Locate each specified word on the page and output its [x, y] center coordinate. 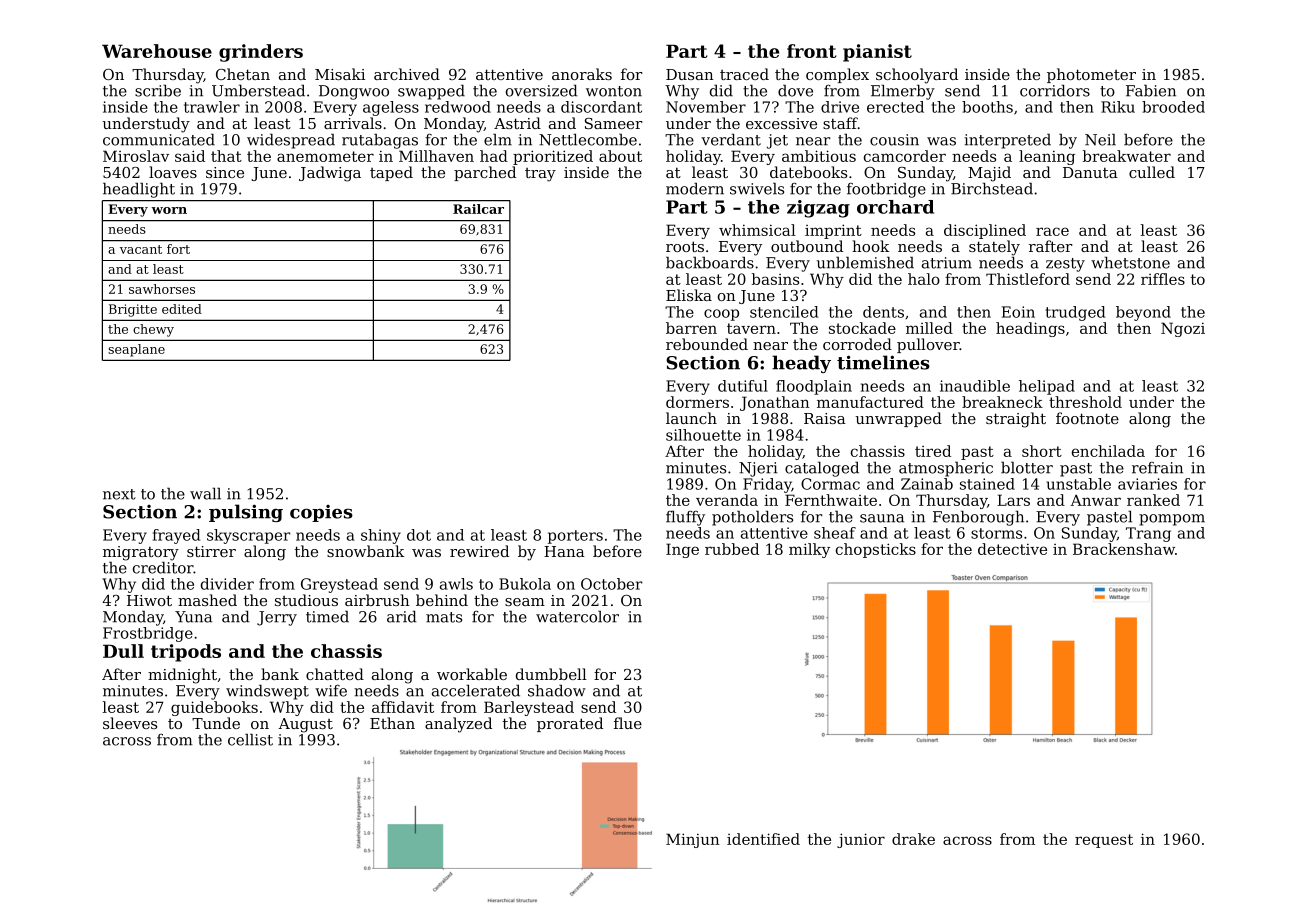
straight [1016, 420]
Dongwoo [354, 92]
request [1104, 841]
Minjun [693, 840]
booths [987, 107]
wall [205, 494]
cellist [250, 740]
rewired [479, 551]
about [620, 156]
